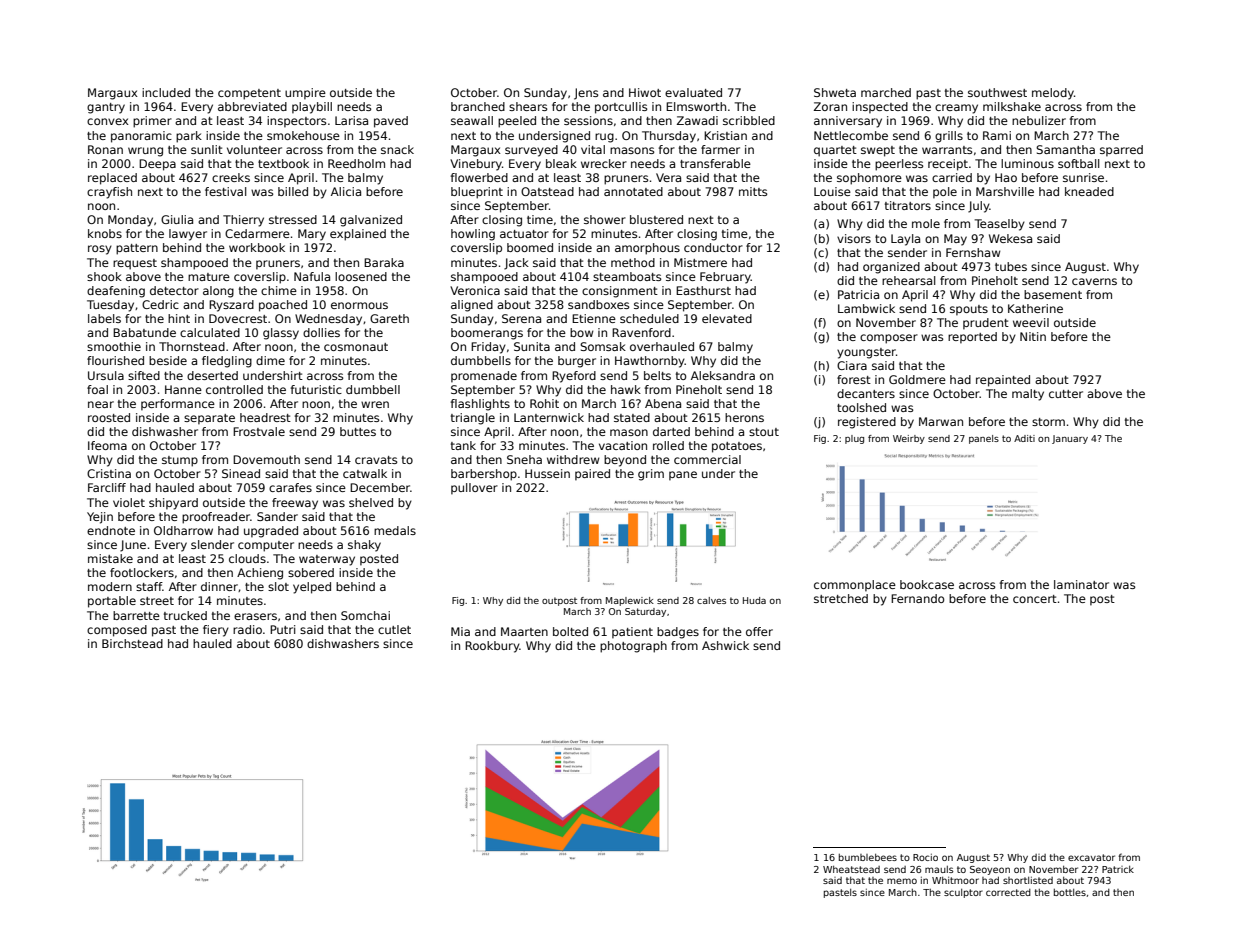  What do you see at coordinates (1081, 584) in the image?
I see `laminator` at bounding box center [1081, 584].
